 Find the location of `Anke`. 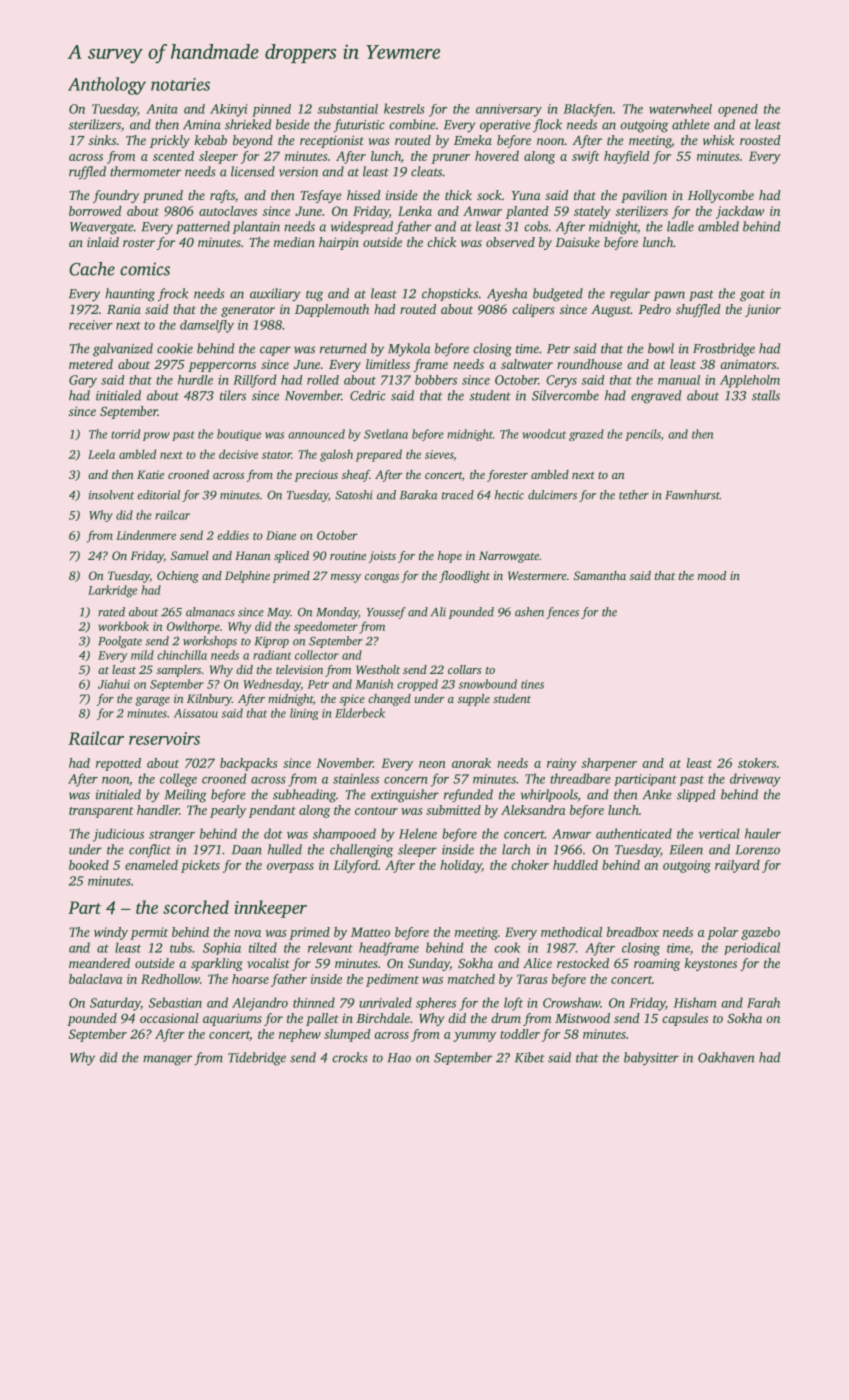

Anke is located at coordinates (657, 794).
